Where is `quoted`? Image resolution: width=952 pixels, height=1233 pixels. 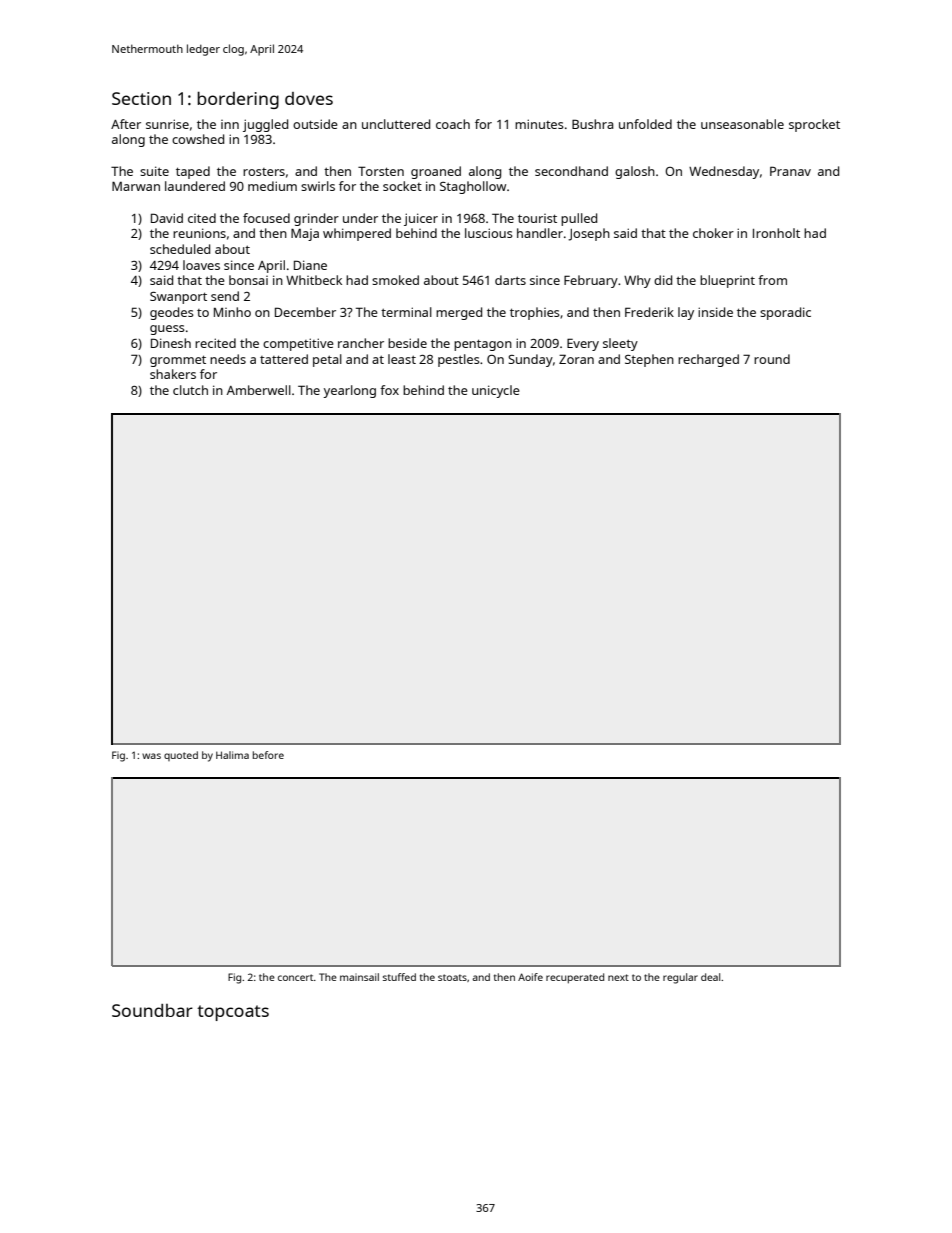
quoted is located at coordinates (181, 756).
